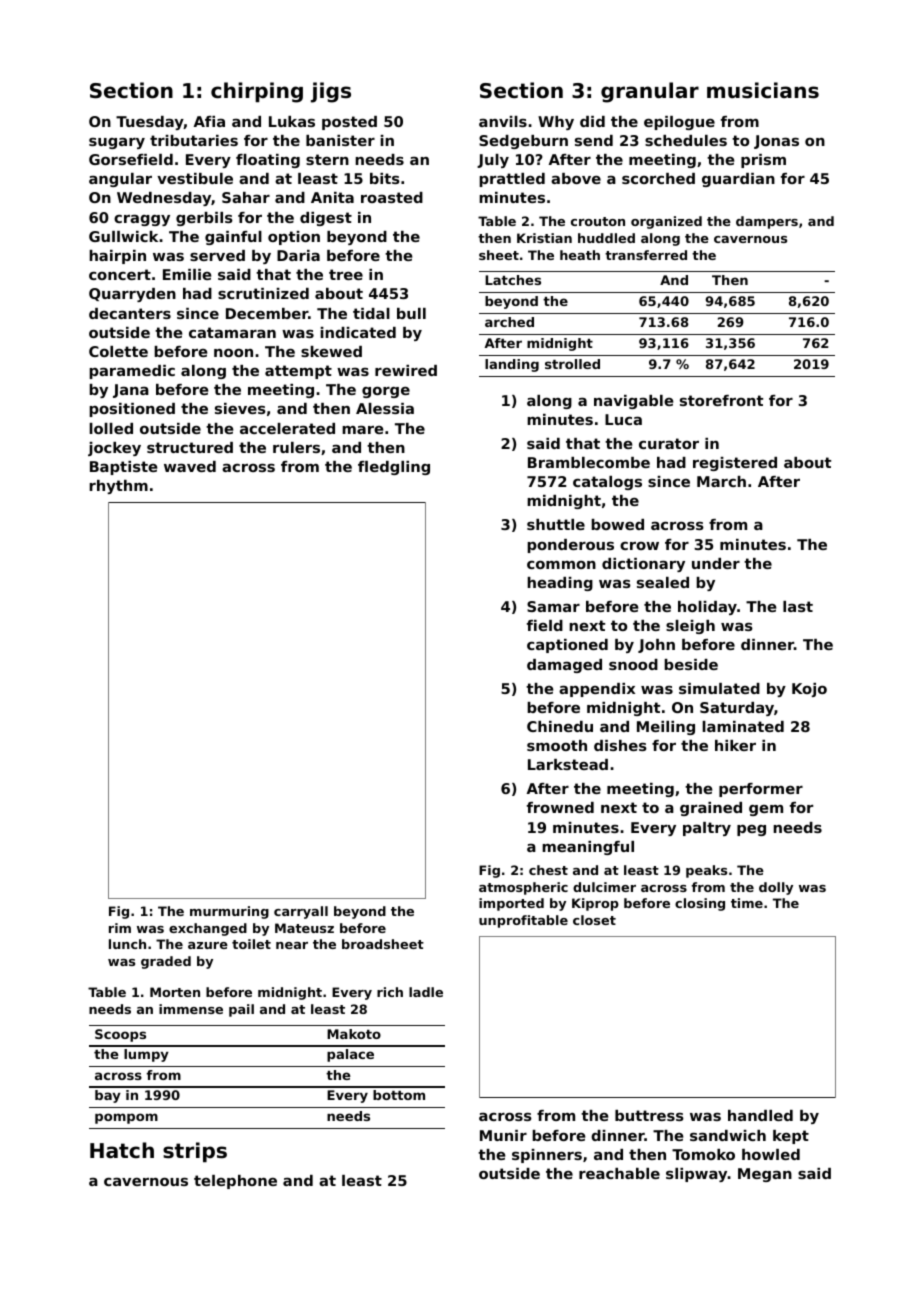 This screenshot has height=1308, width=924. What do you see at coordinates (767, 222) in the screenshot?
I see `dampers` at bounding box center [767, 222].
